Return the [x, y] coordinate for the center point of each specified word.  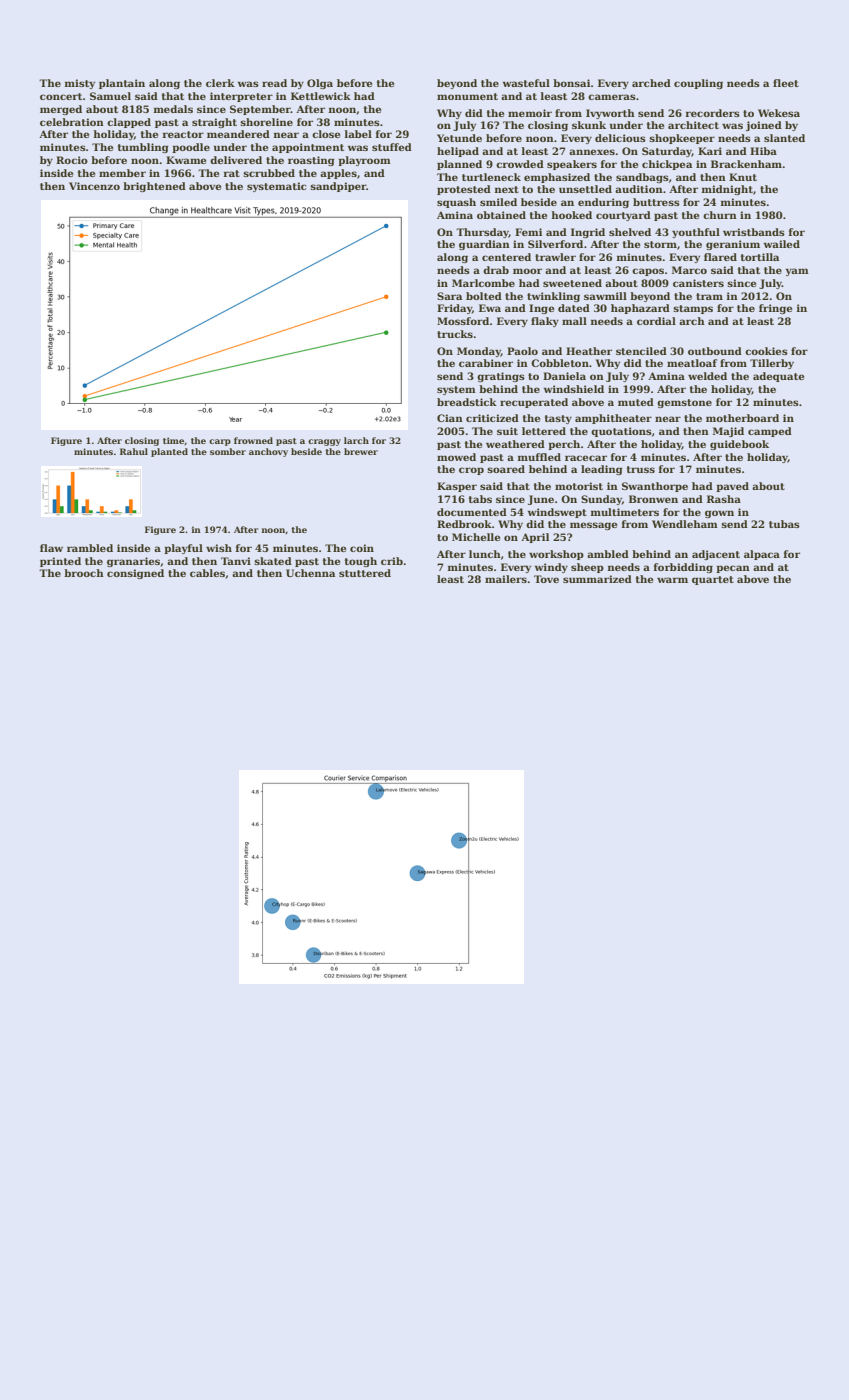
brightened [154, 187]
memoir [530, 113]
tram [709, 296]
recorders [713, 113]
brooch [84, 573]
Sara [449, 296]
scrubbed [269, 173]
